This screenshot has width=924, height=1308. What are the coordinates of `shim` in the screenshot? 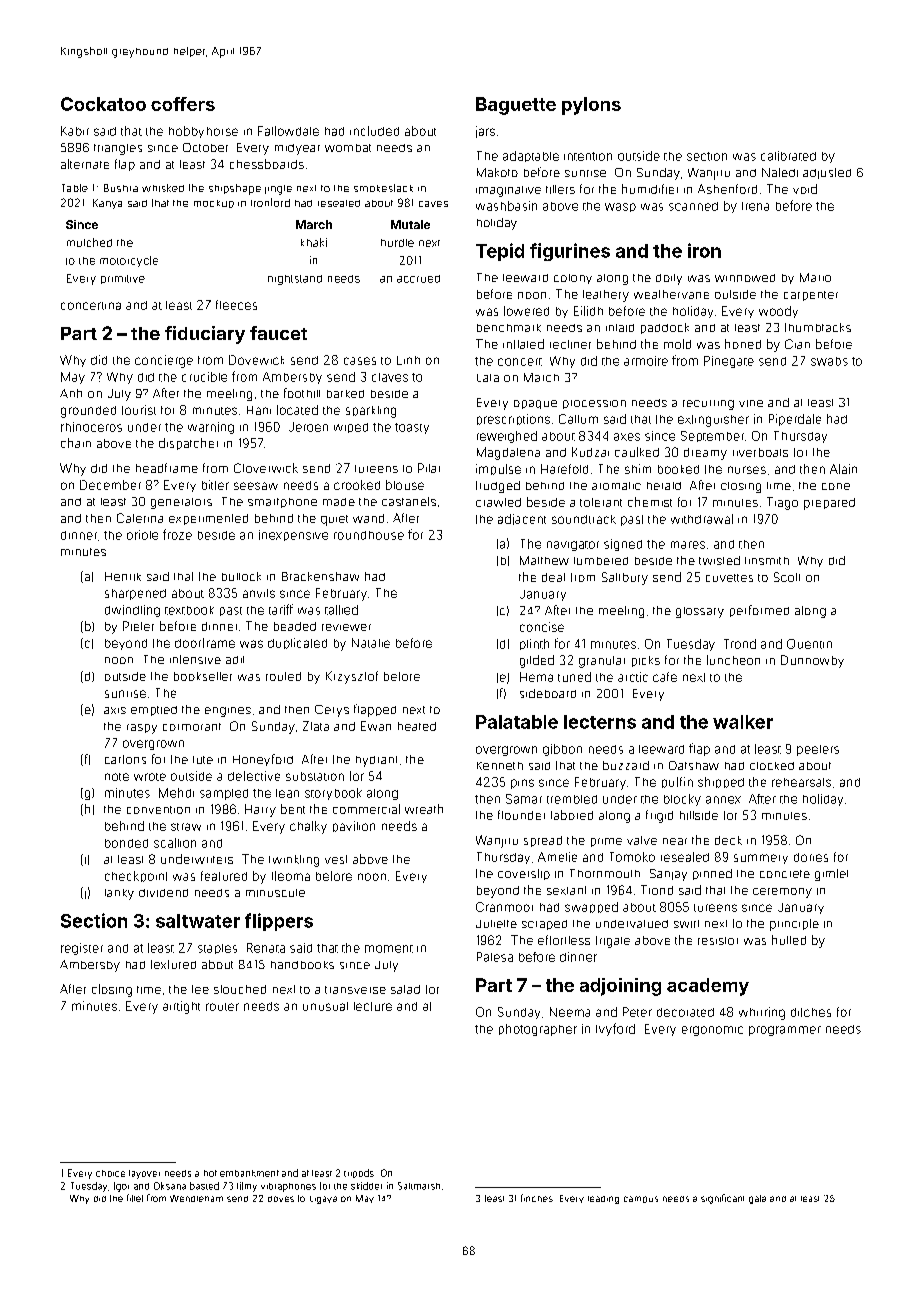 It's located at (638, 469).
